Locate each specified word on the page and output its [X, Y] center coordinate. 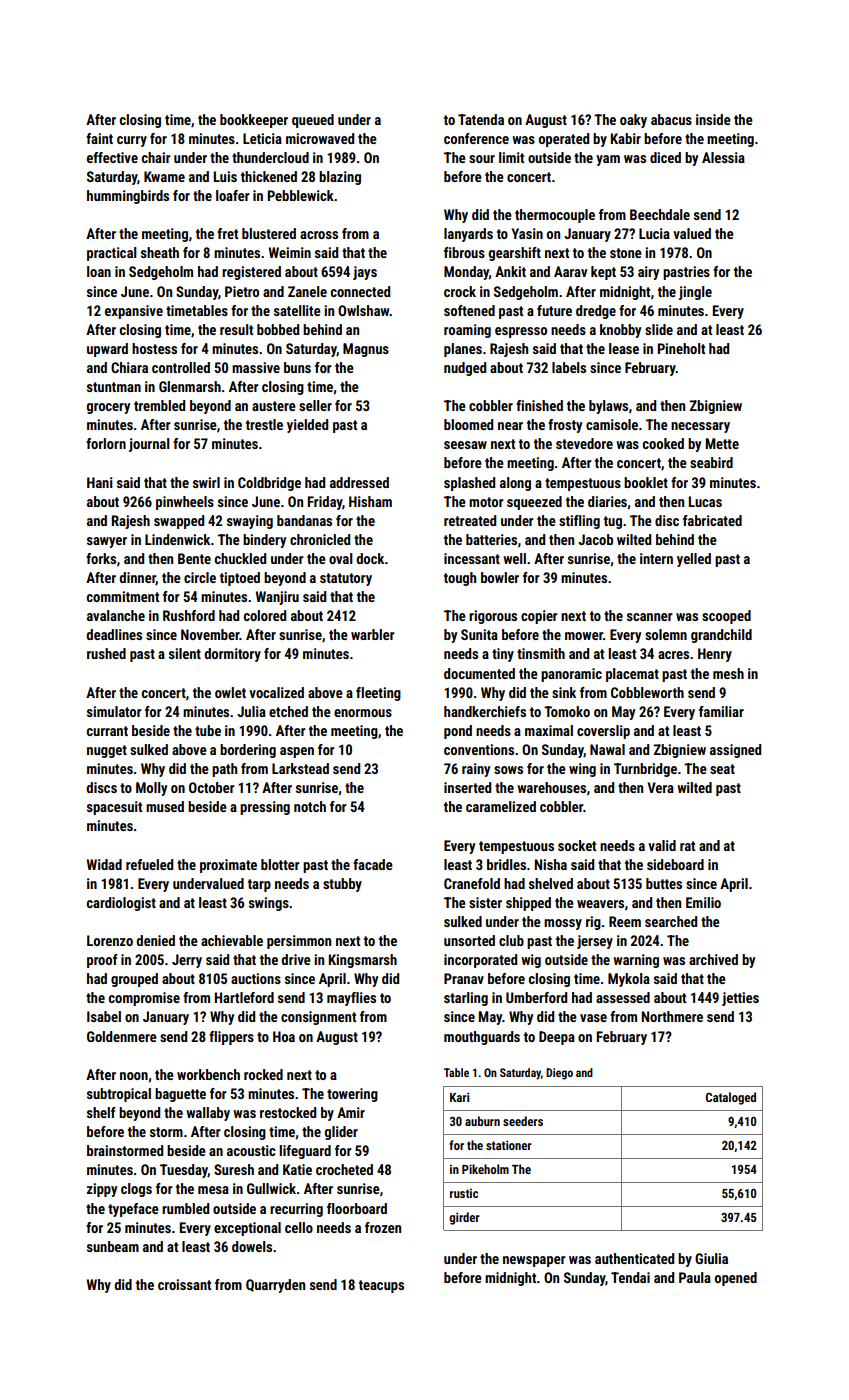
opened [736, 1279]
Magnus [366, 350]
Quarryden [275, 1286]
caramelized [501, 806]
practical [112, 254]
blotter [280, 864]
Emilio [703, 902]
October [212, 787]
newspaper [534, 1261]
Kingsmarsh [363, 961]
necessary [700, 427]
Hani [100, 482]
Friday [325, 503]
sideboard [675, 864]
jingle [695, 293]
